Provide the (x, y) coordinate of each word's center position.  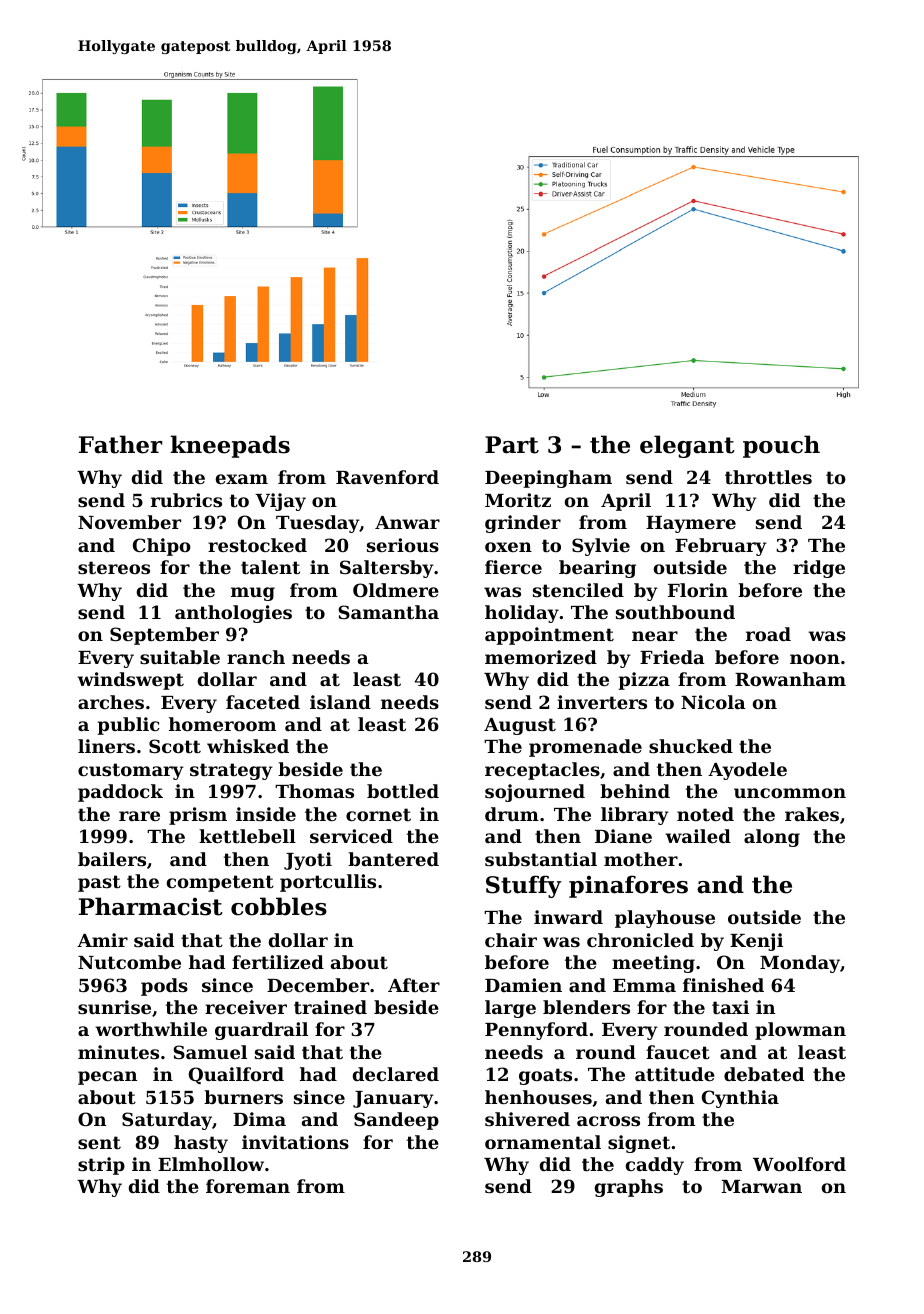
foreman (248, 1186)
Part (512, 445)
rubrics (186, 500)
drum (512, 814)
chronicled (640, 940)
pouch (781, 446)
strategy (231, 771)
